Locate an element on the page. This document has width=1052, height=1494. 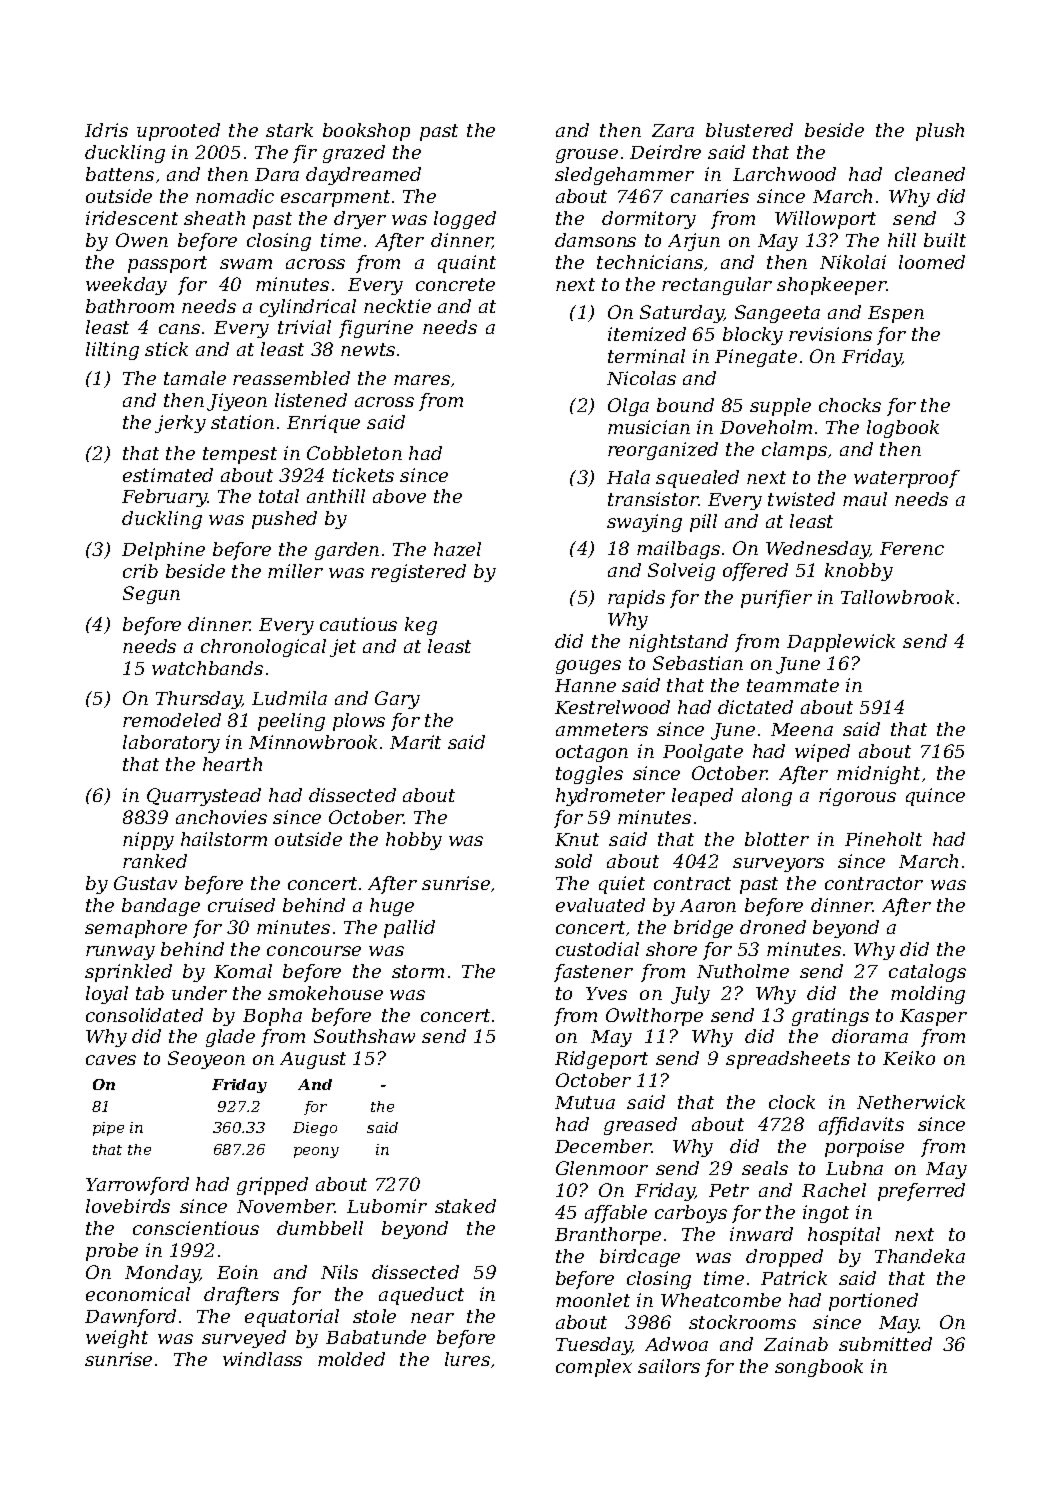
anchovies is located at coordinates (221, 817).
